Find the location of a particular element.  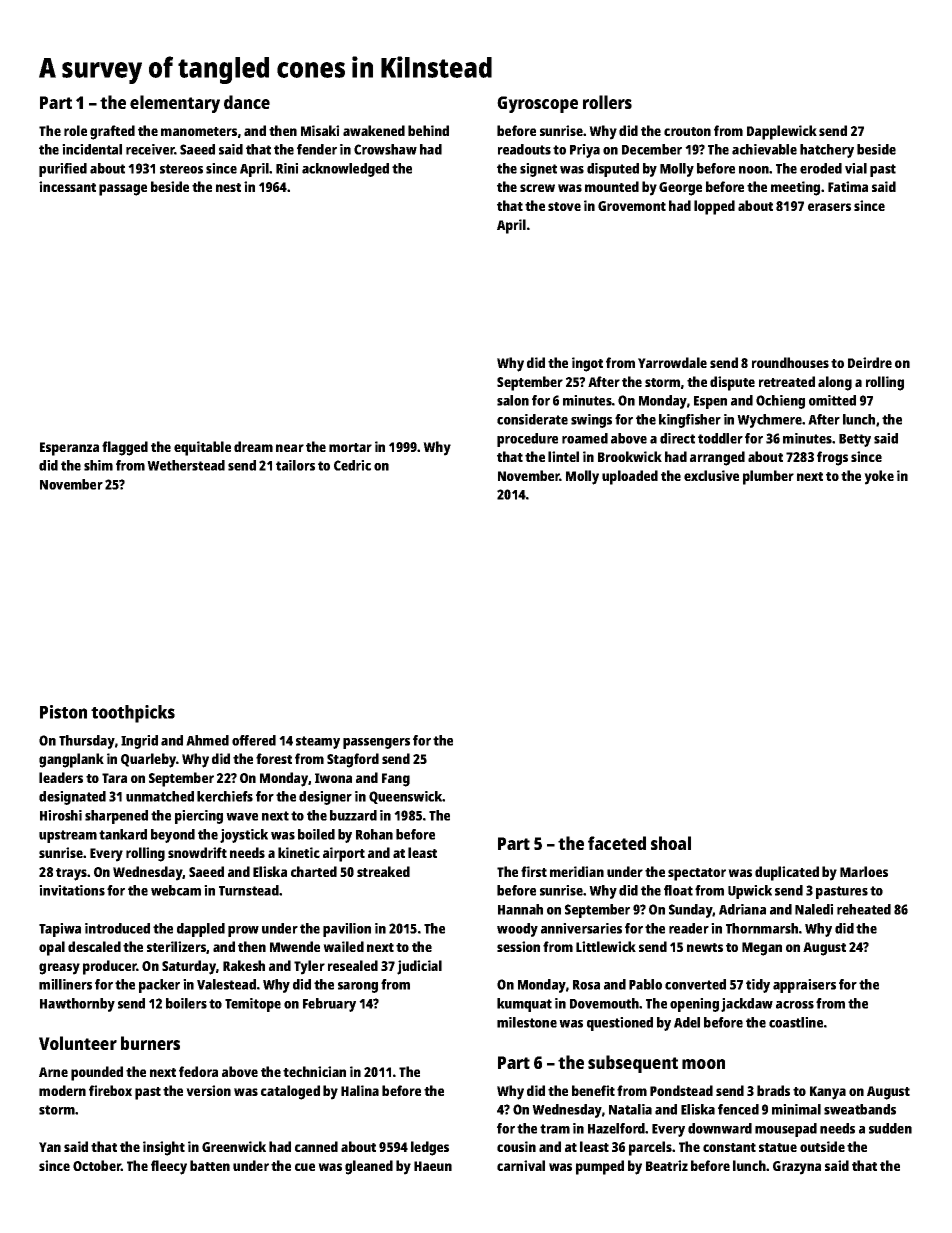

Wetherstead is located at coordinates (186, 465).
